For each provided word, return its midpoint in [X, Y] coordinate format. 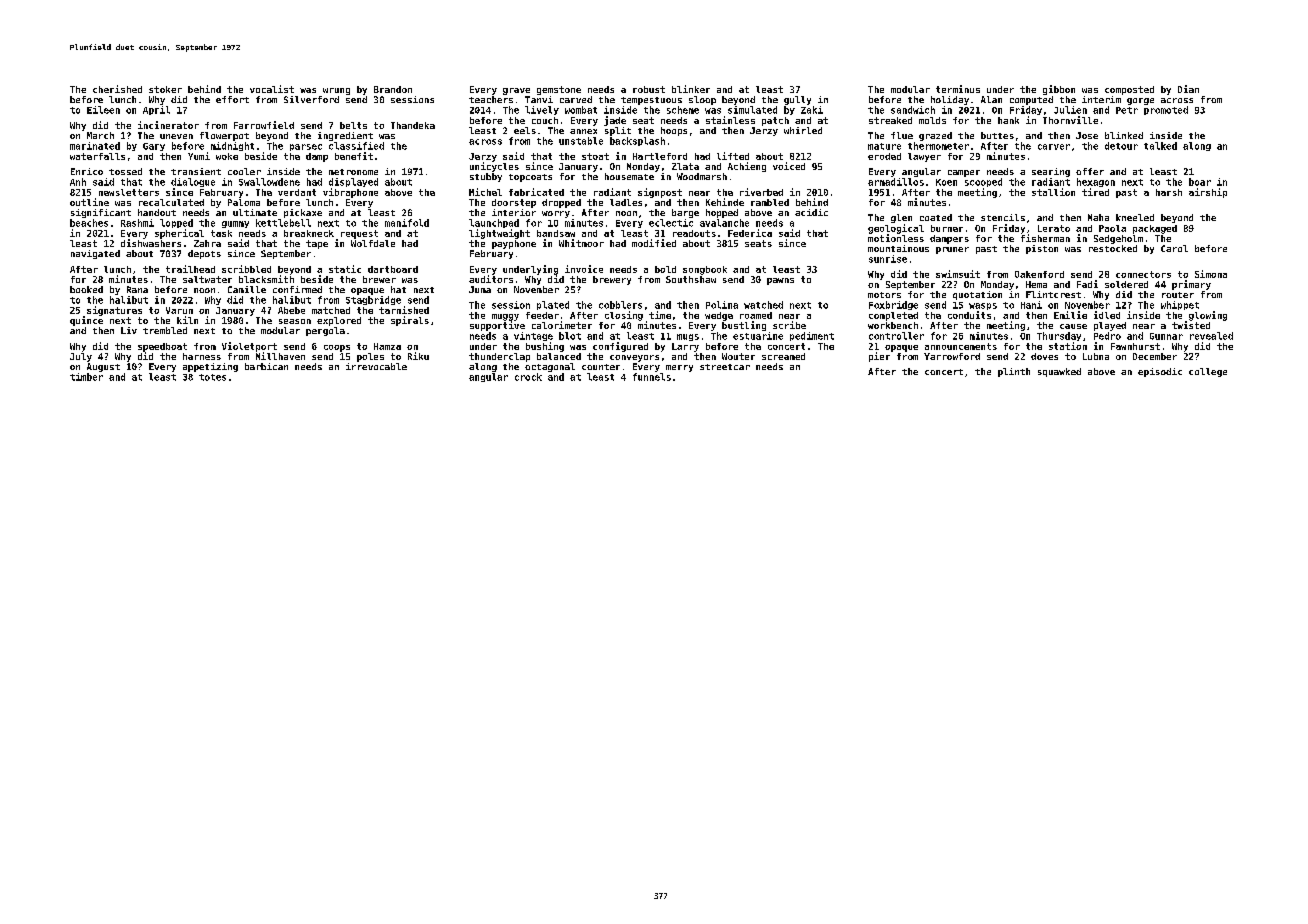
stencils [1003, 217]
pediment [812, 336]
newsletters [129, 192]
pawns [780, 281]
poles [370, 357]
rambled [770, 202]
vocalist [272, 89]
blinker [691, 89]
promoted [1166, 110]
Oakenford [1039, 274]
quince [86, 321]
